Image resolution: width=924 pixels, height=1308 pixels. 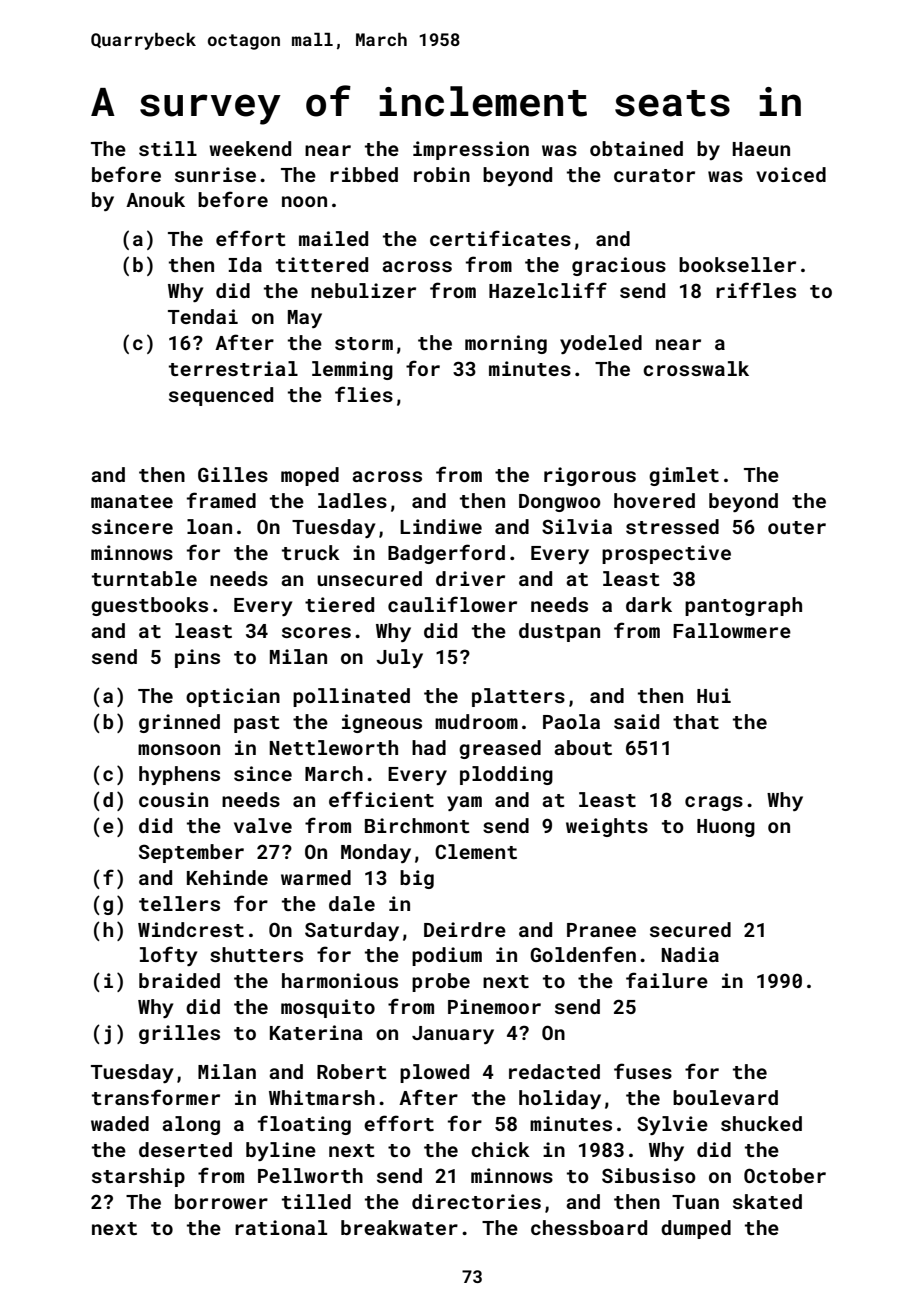 I want to click on gimlet, so click(x=684, y=476).
